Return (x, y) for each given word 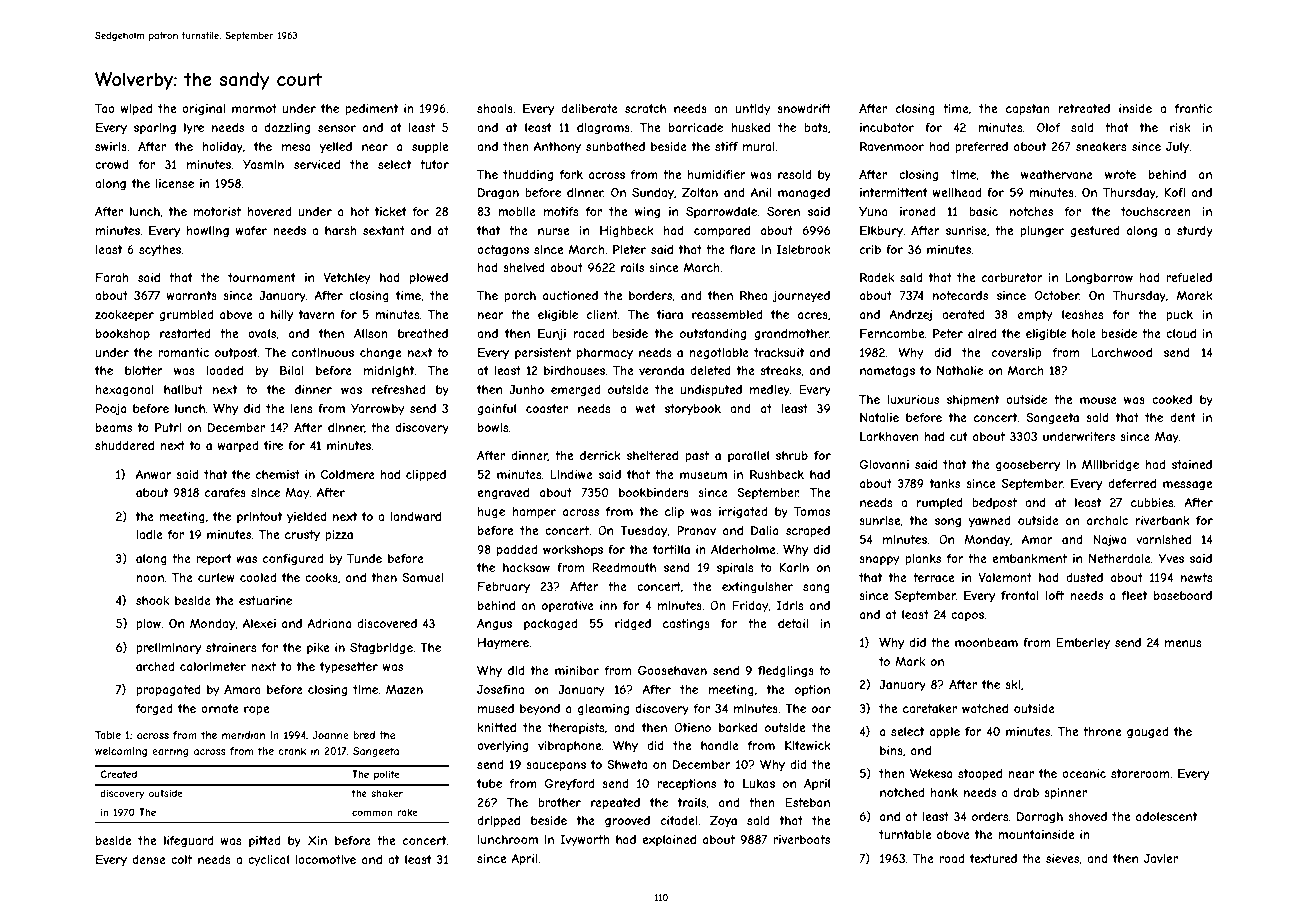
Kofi (1175, 192)
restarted (185, 333)
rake (407, 812)
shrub (792, 455)
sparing (155, 129)
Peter (948, 333)
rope (256, 711)
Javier (1161, 858)
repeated (615, 804)
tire (273, 445)
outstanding (713, 335)
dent (1183, 417)
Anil (761, 192)
